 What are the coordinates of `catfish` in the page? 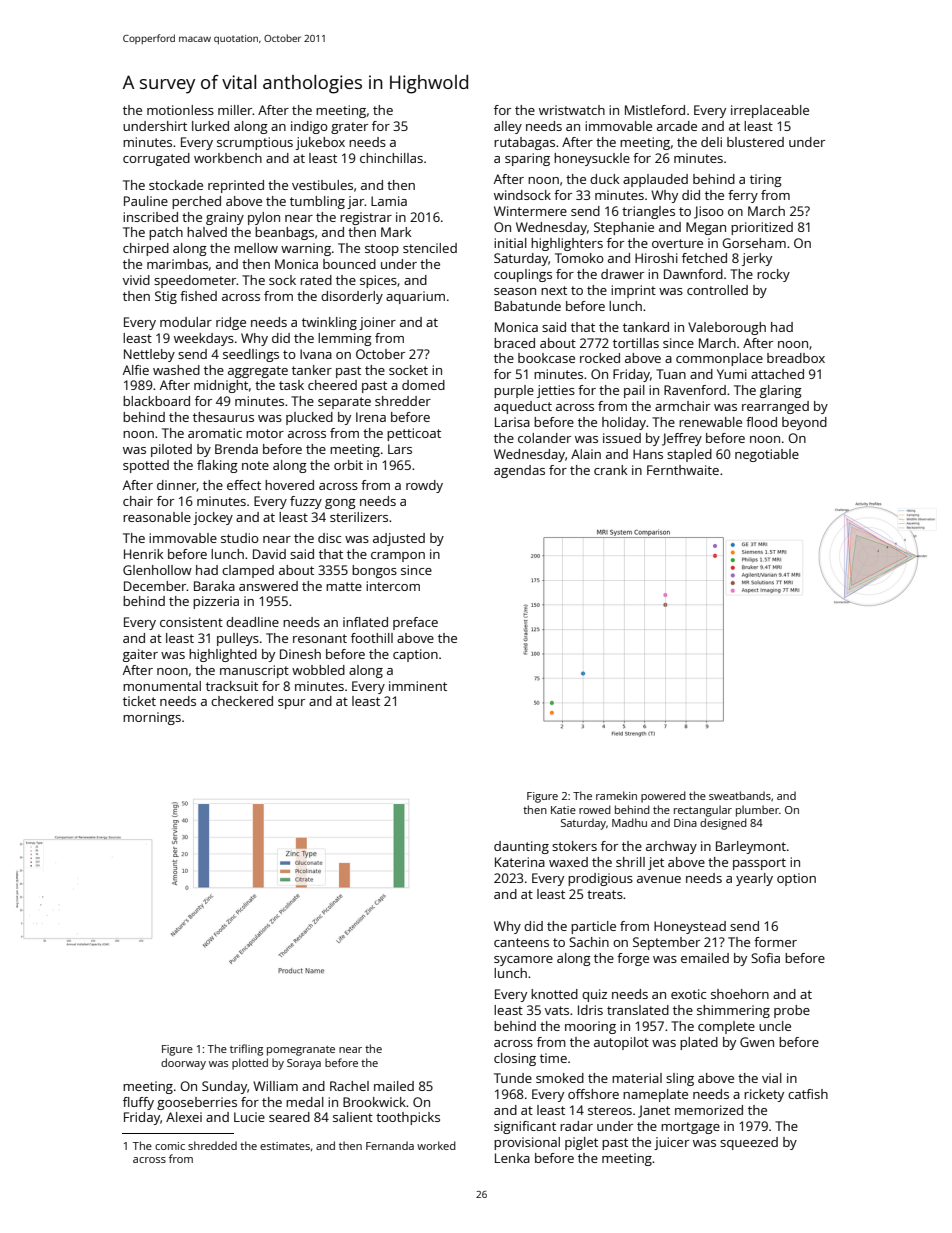 It's located at (808, 1094).
